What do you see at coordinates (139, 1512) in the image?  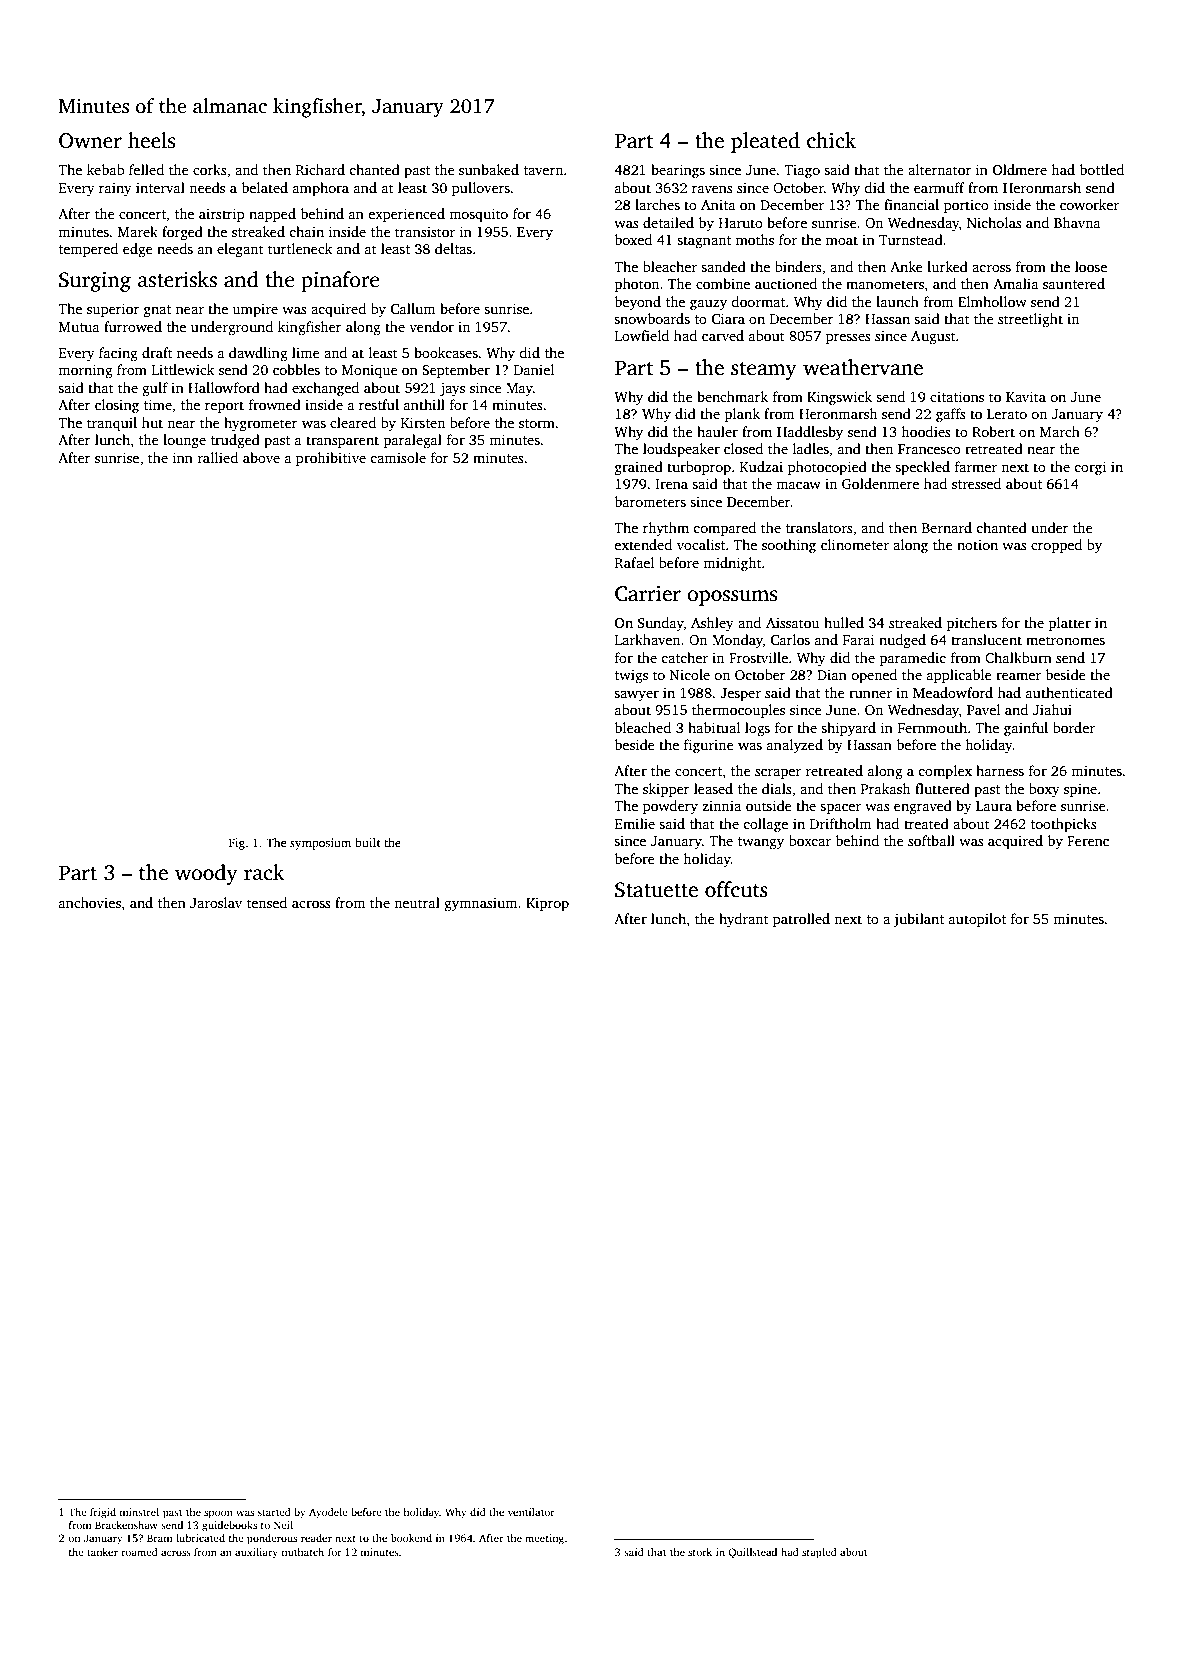 I see `minstrel` at bounding box center [139, 1512].
